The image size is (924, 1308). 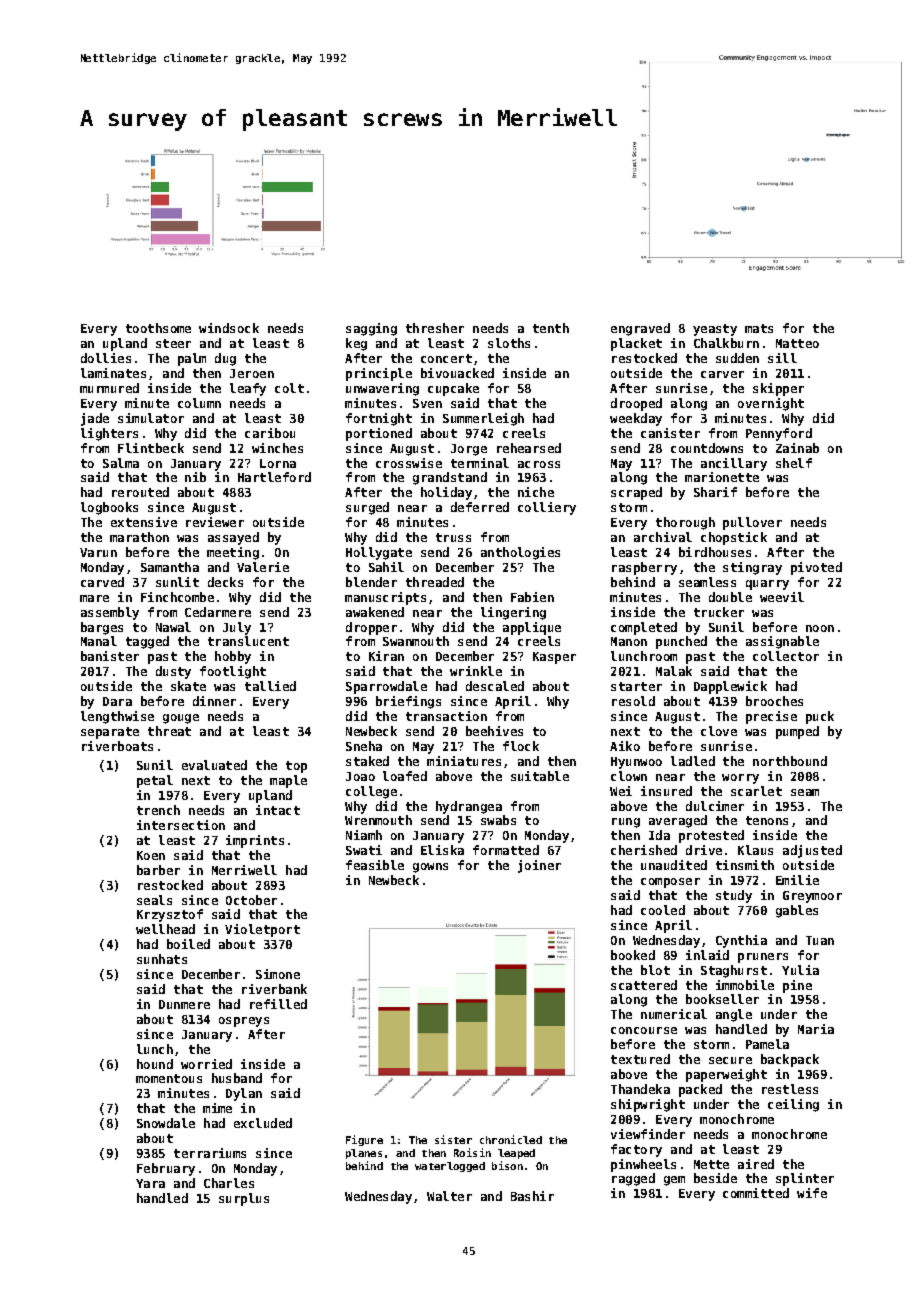 What do you see at coordinates (442, 850) in the screenshot?
I see `Eliska` at bounding box center [442, 850].
